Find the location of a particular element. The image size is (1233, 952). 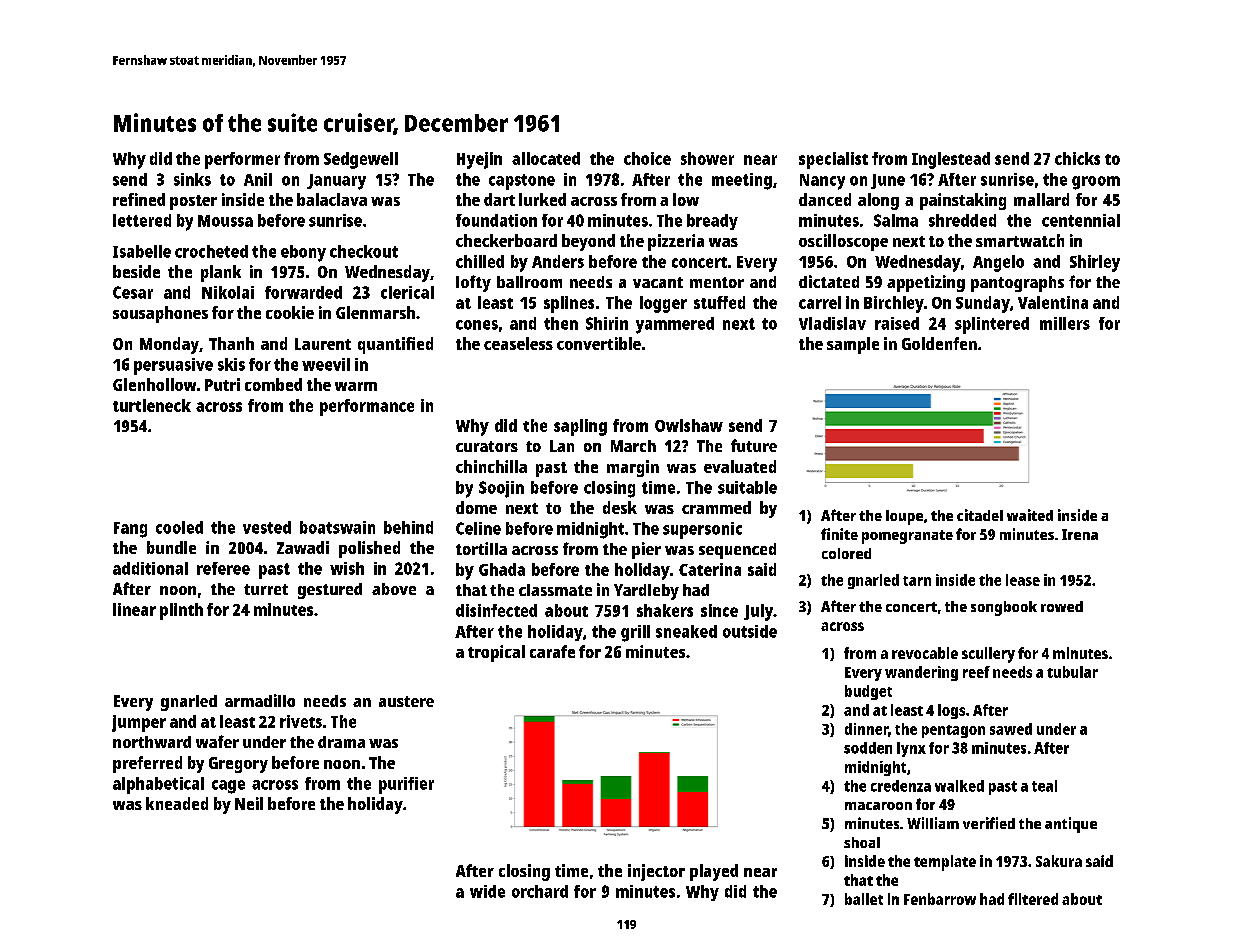

yammered is located at coordinates (675, 325).
